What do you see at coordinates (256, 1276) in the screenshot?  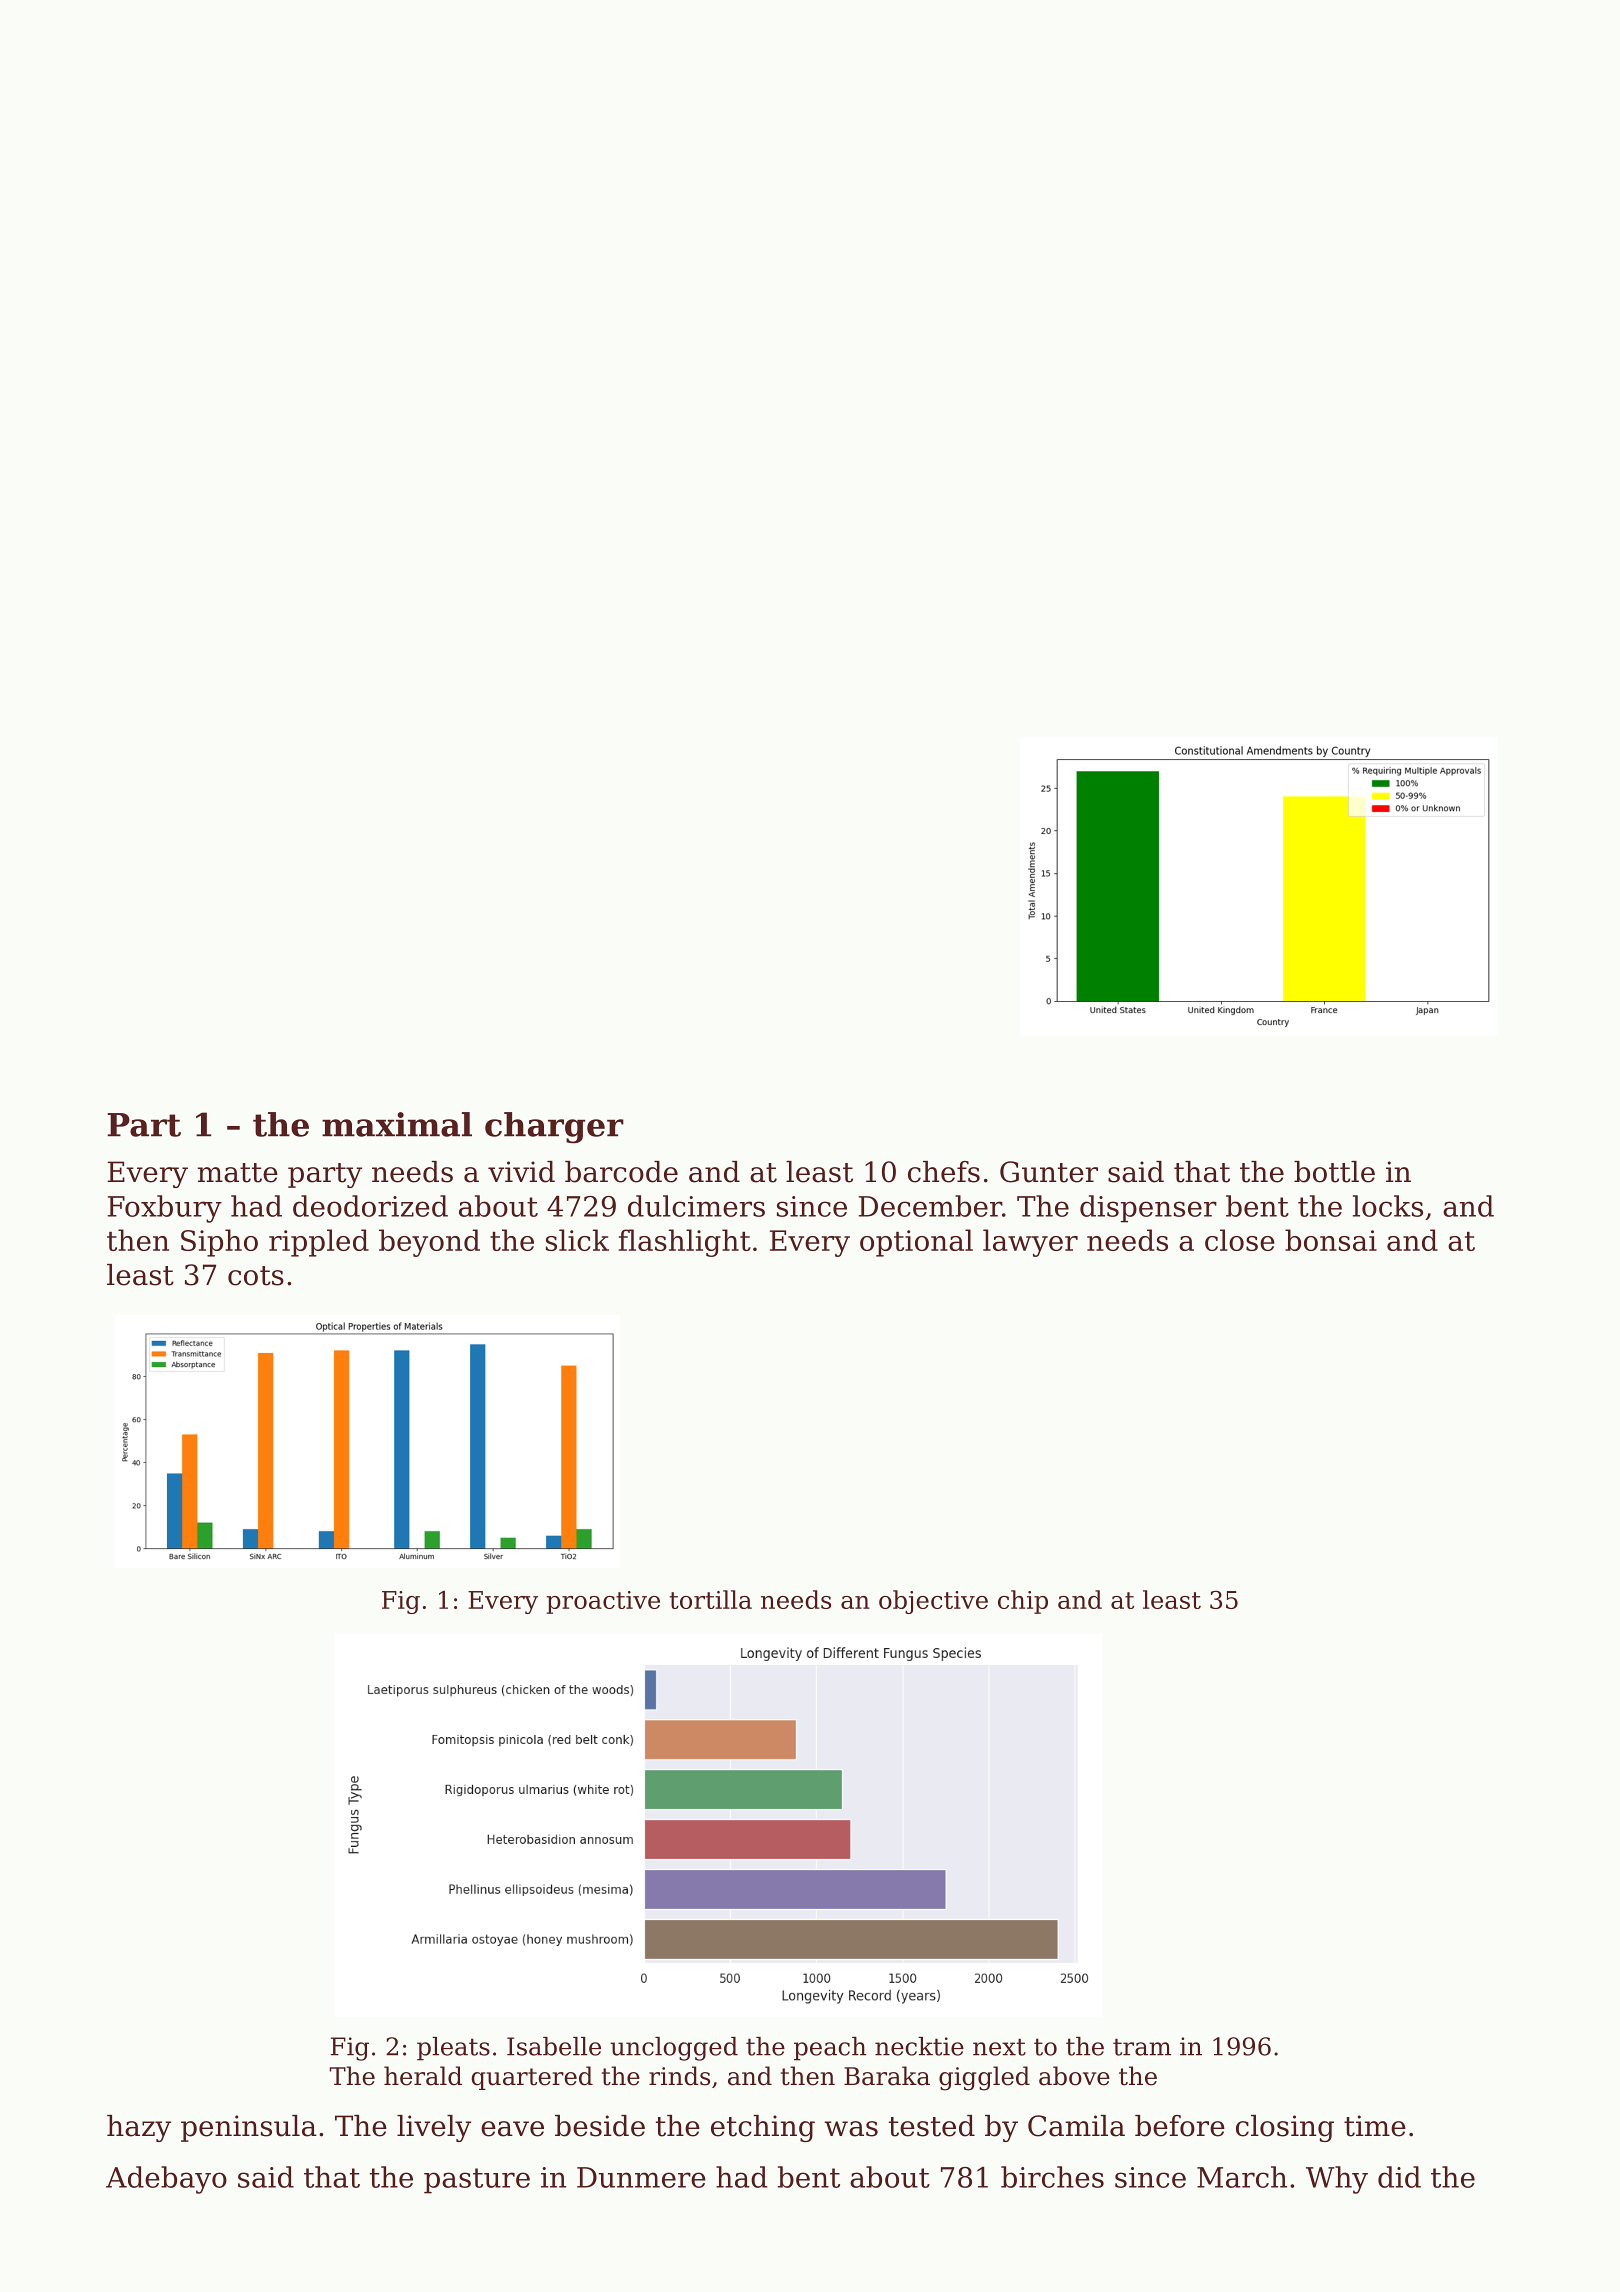 I see `cots` at bounding box center [256, 1276].
